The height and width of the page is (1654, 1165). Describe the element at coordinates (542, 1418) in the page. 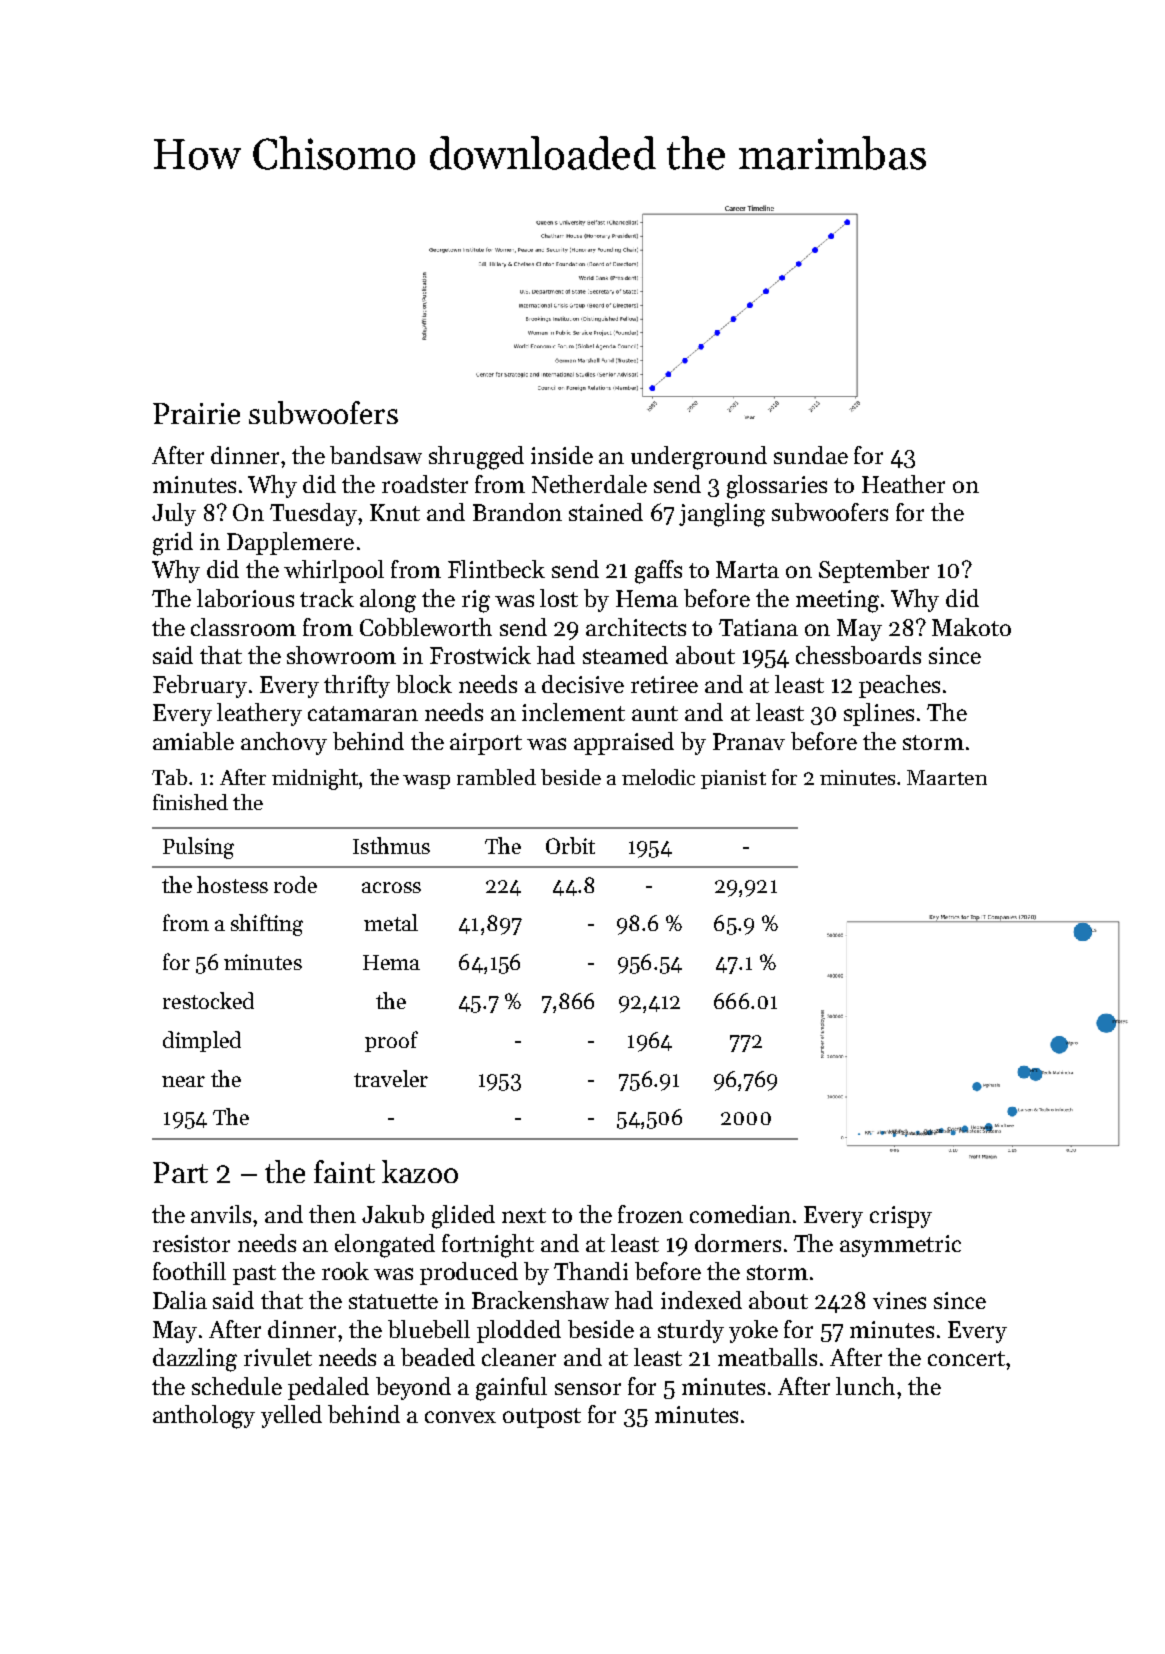

I see `outpost` at that location.
